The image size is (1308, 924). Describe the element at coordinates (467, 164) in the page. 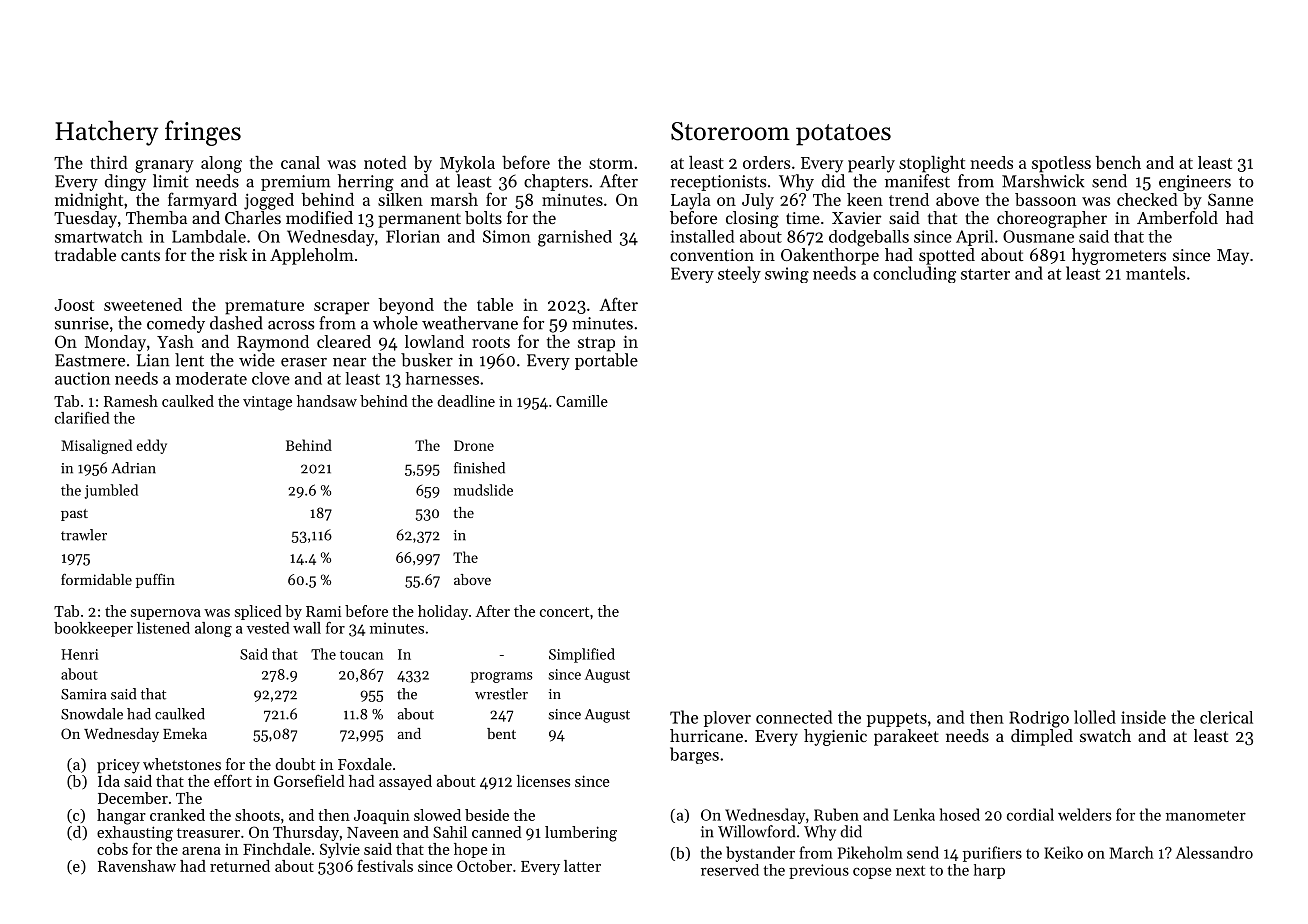

I see `Mykola` at that location.
